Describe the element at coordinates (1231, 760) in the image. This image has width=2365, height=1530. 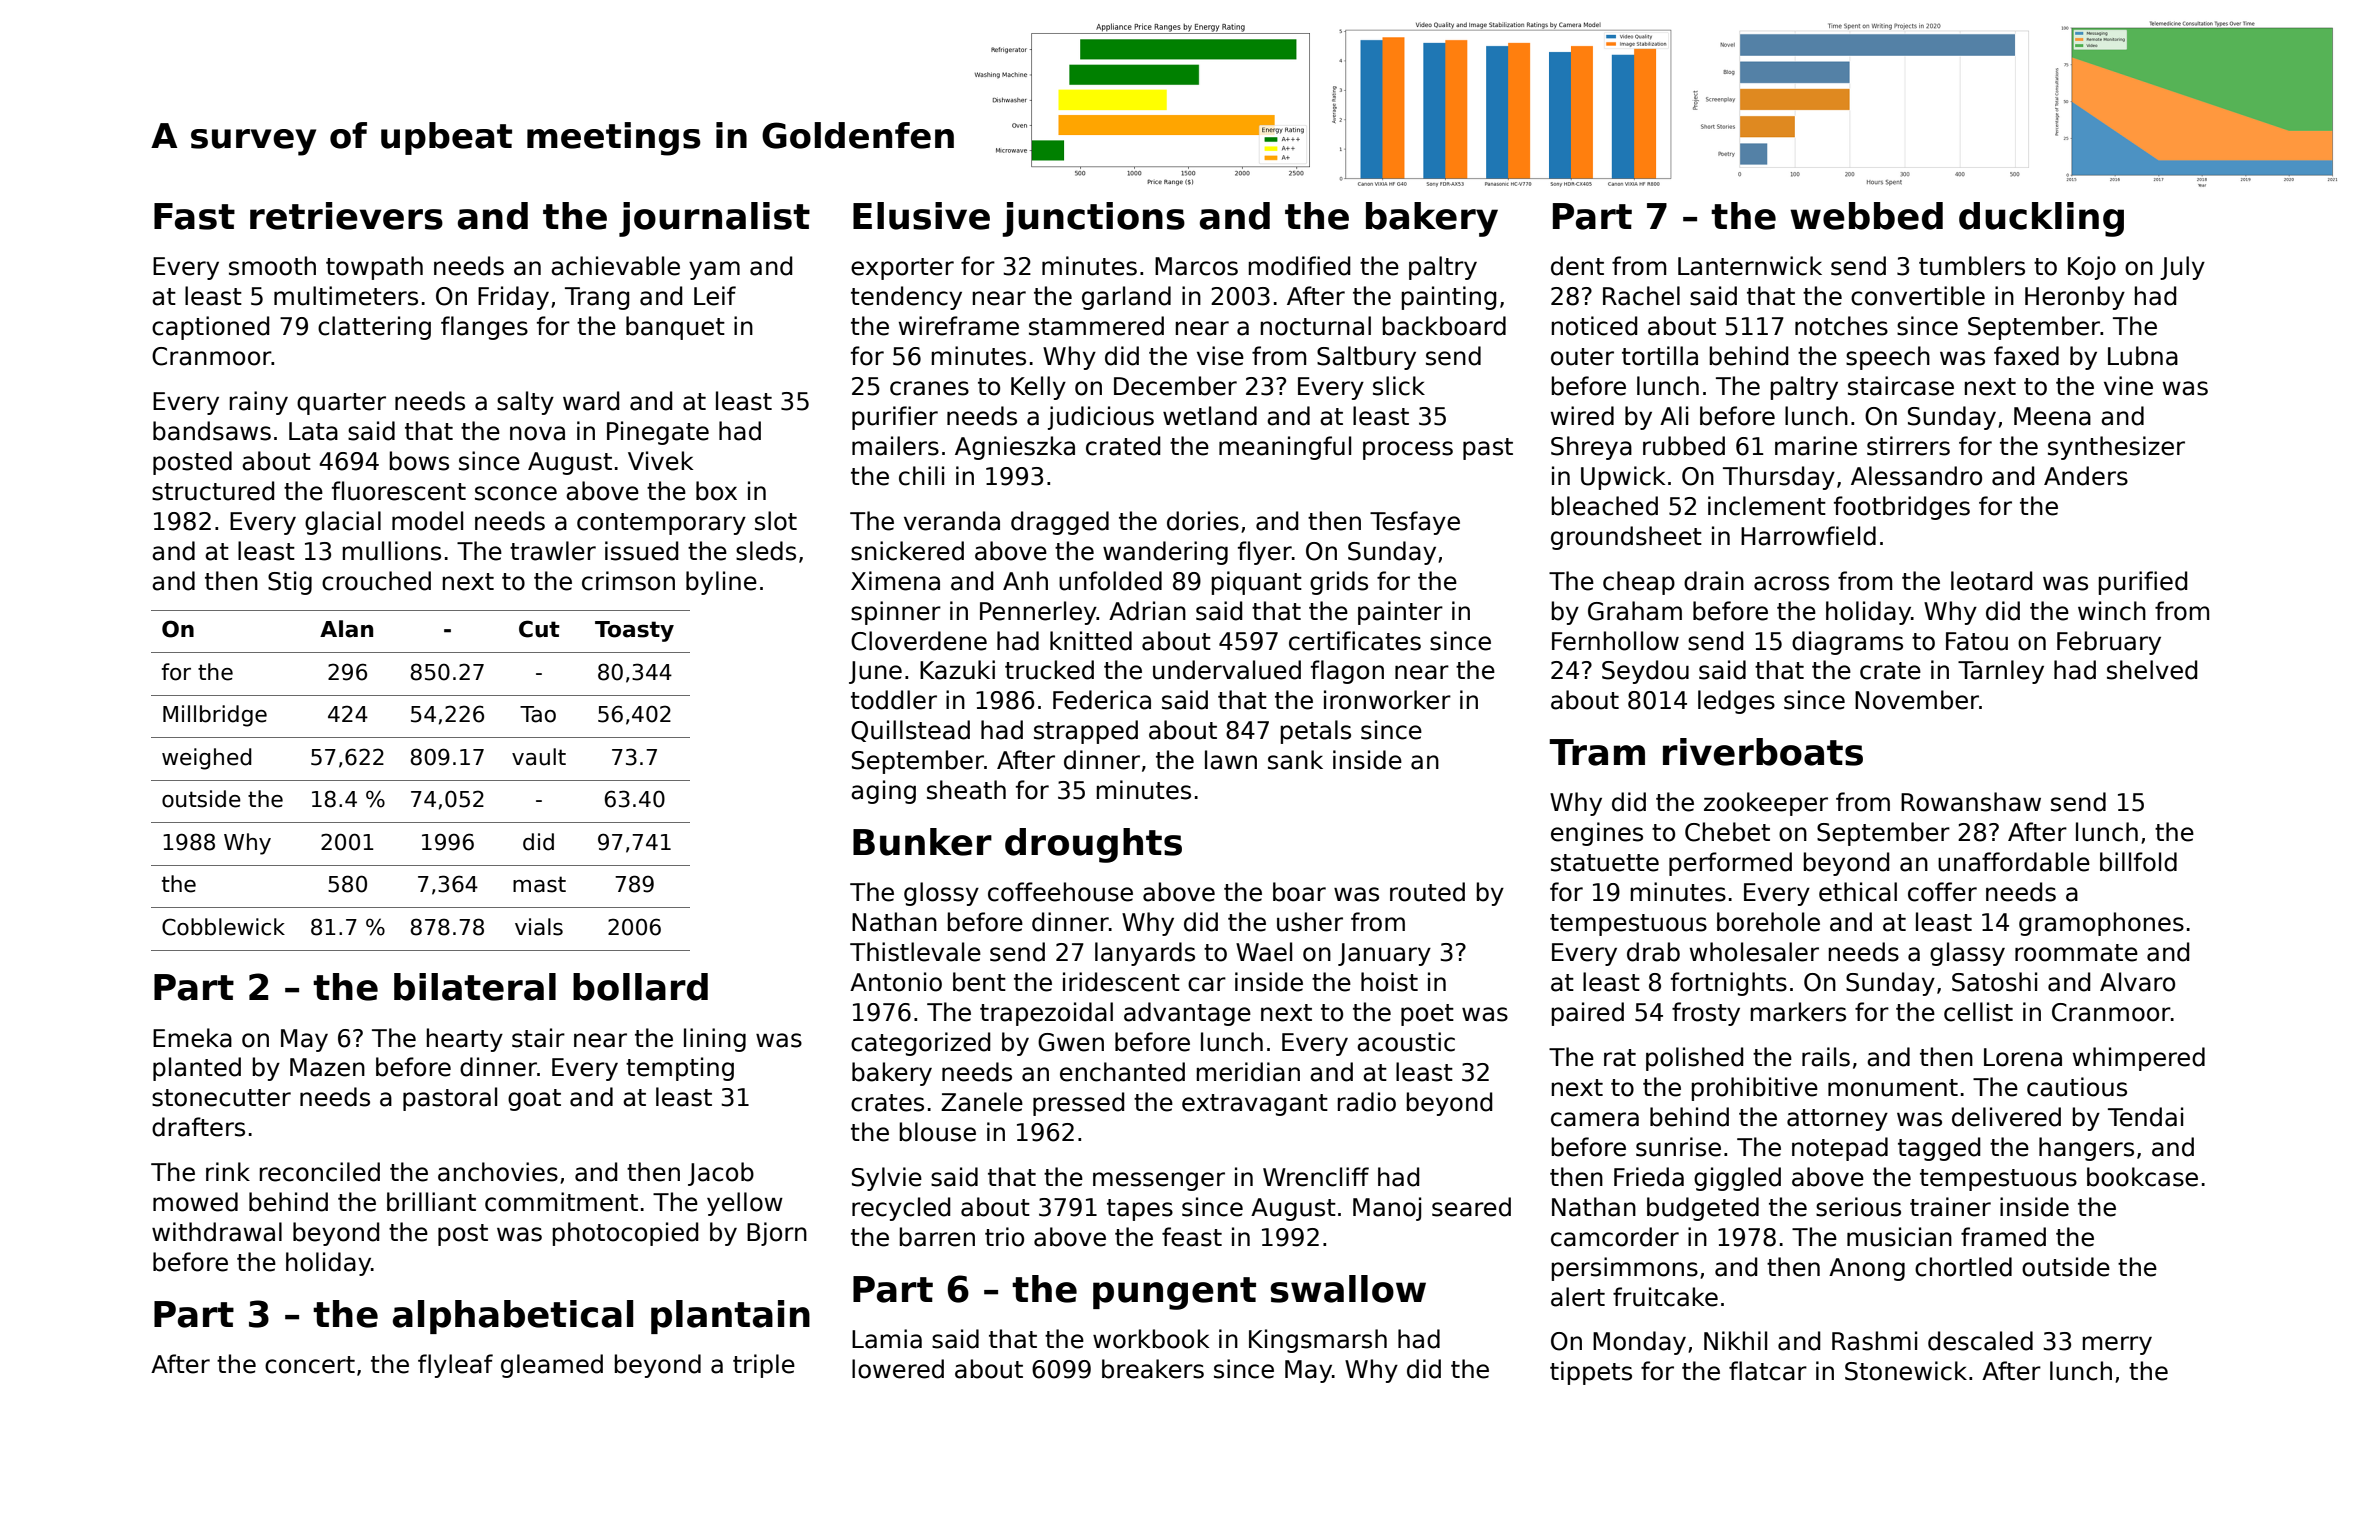
I see `lawn` at that location.
